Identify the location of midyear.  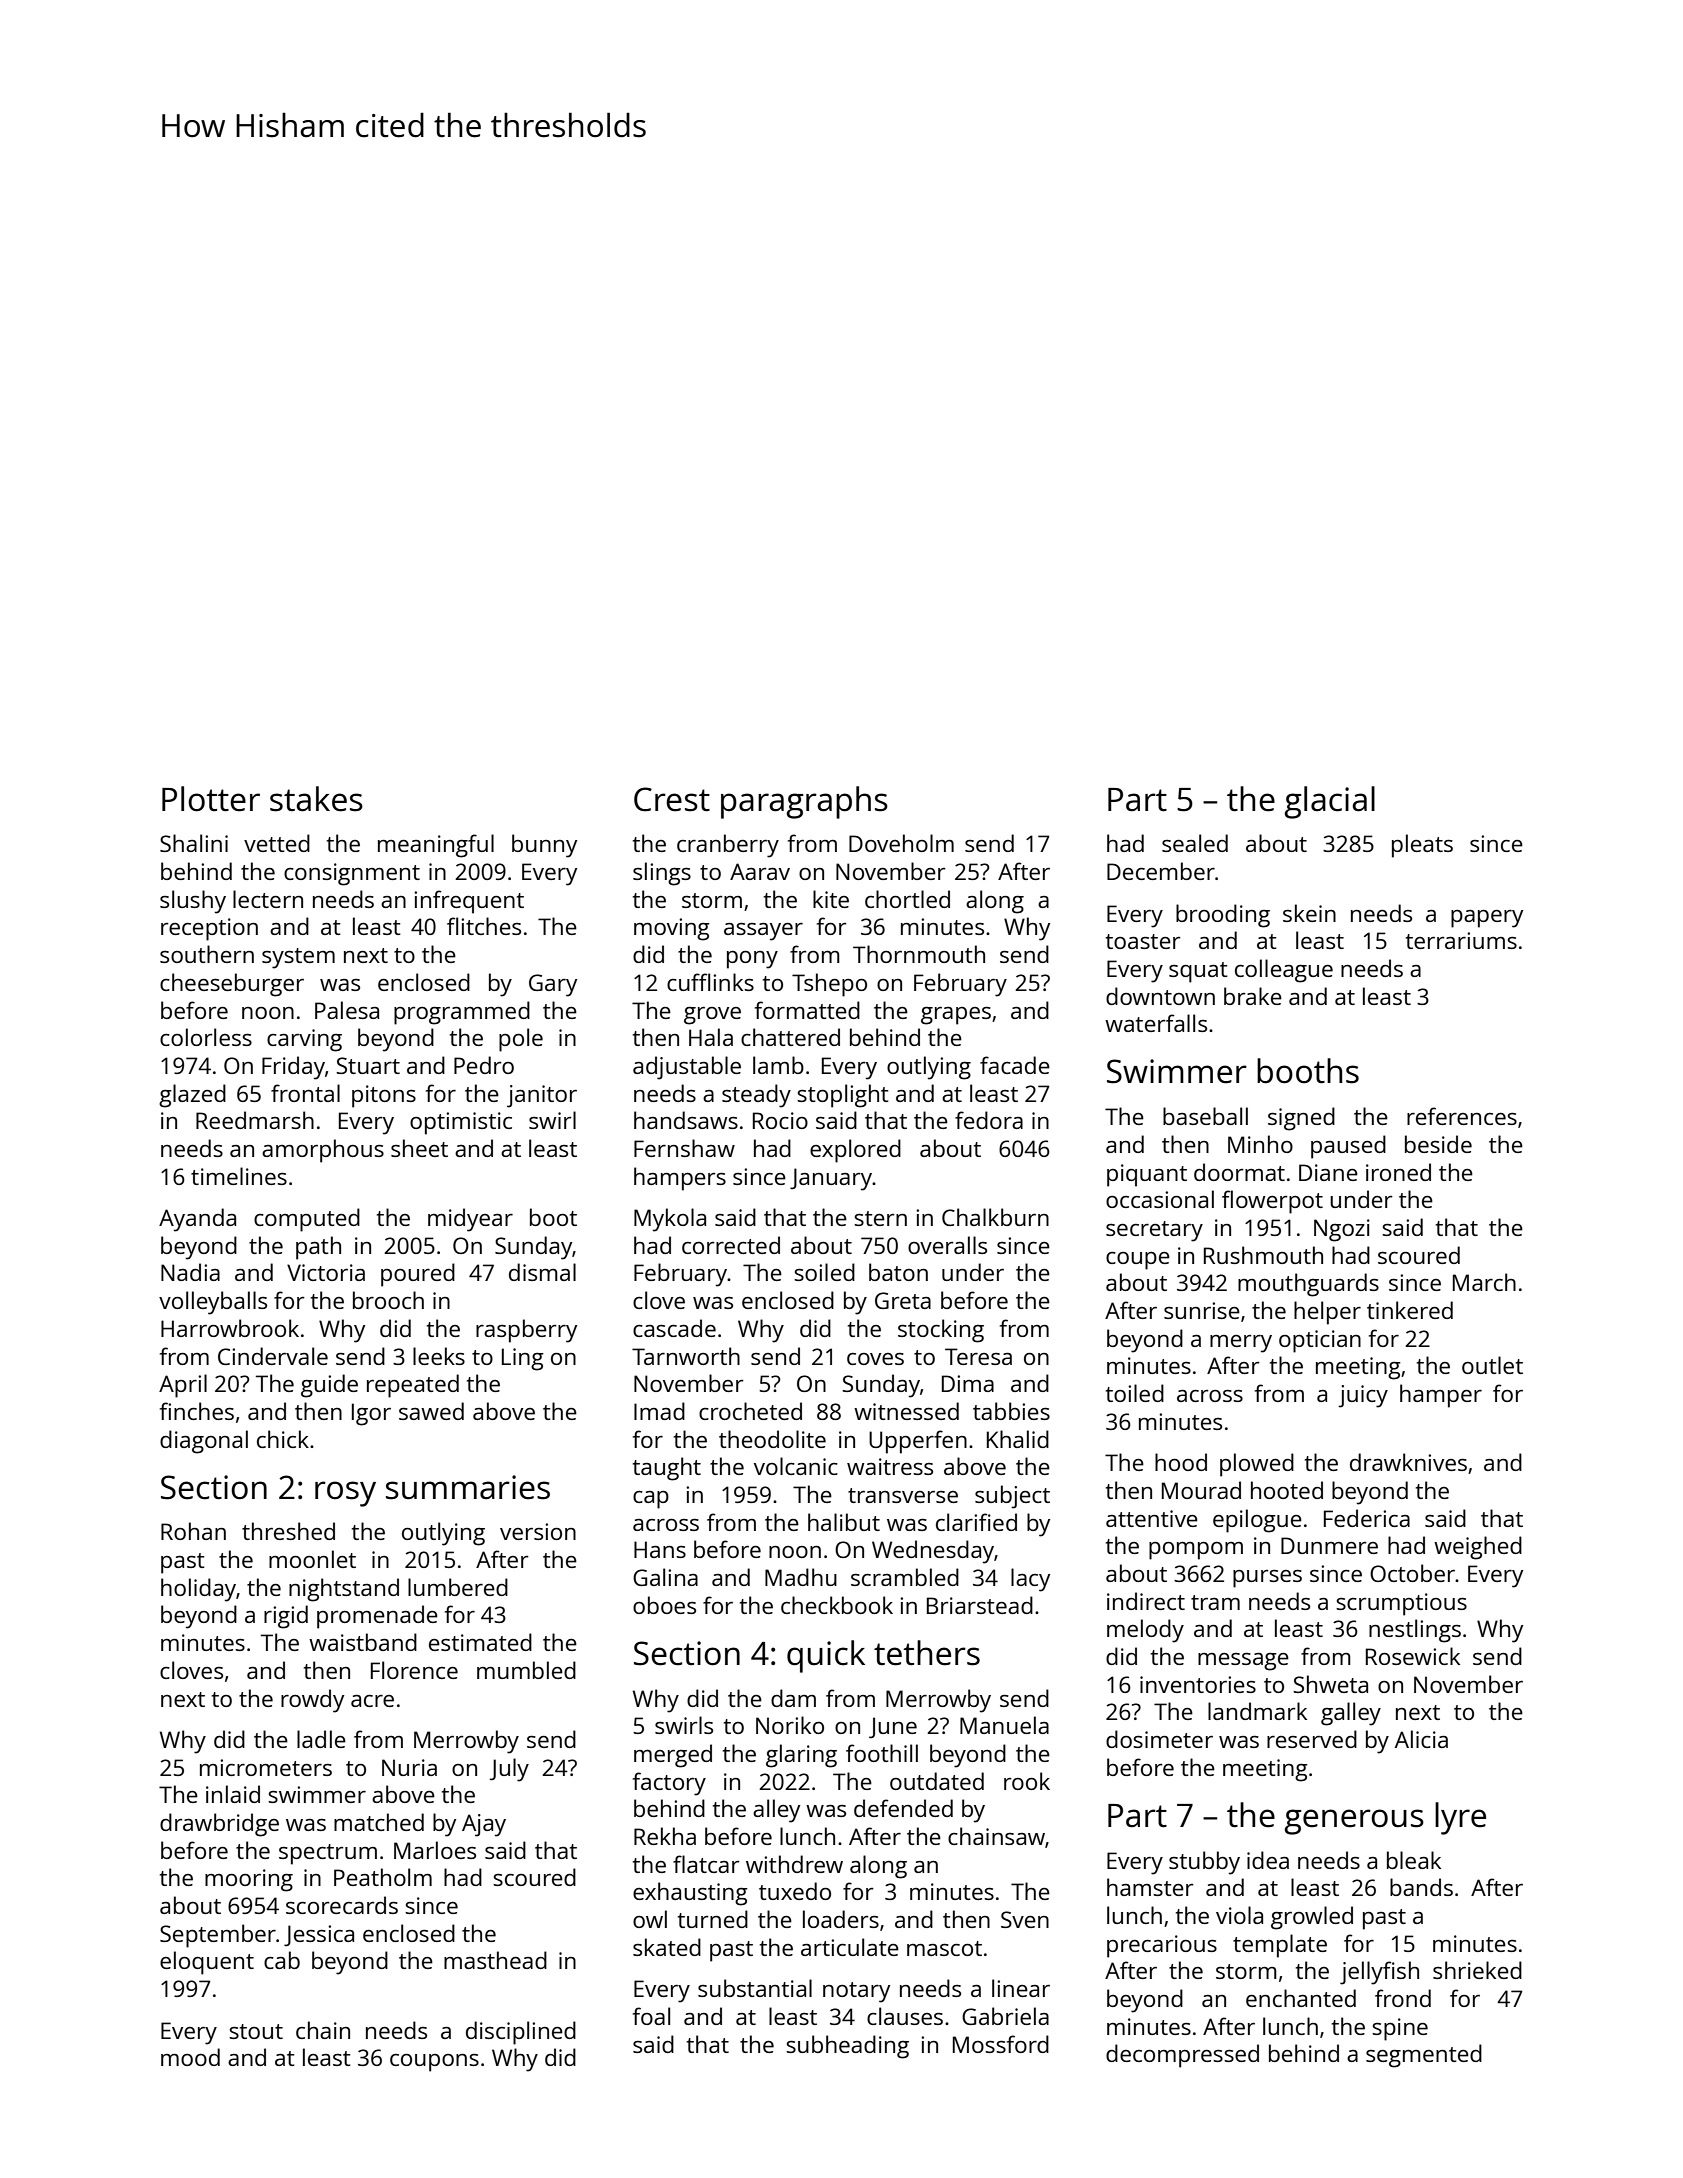
(470, 1220).
